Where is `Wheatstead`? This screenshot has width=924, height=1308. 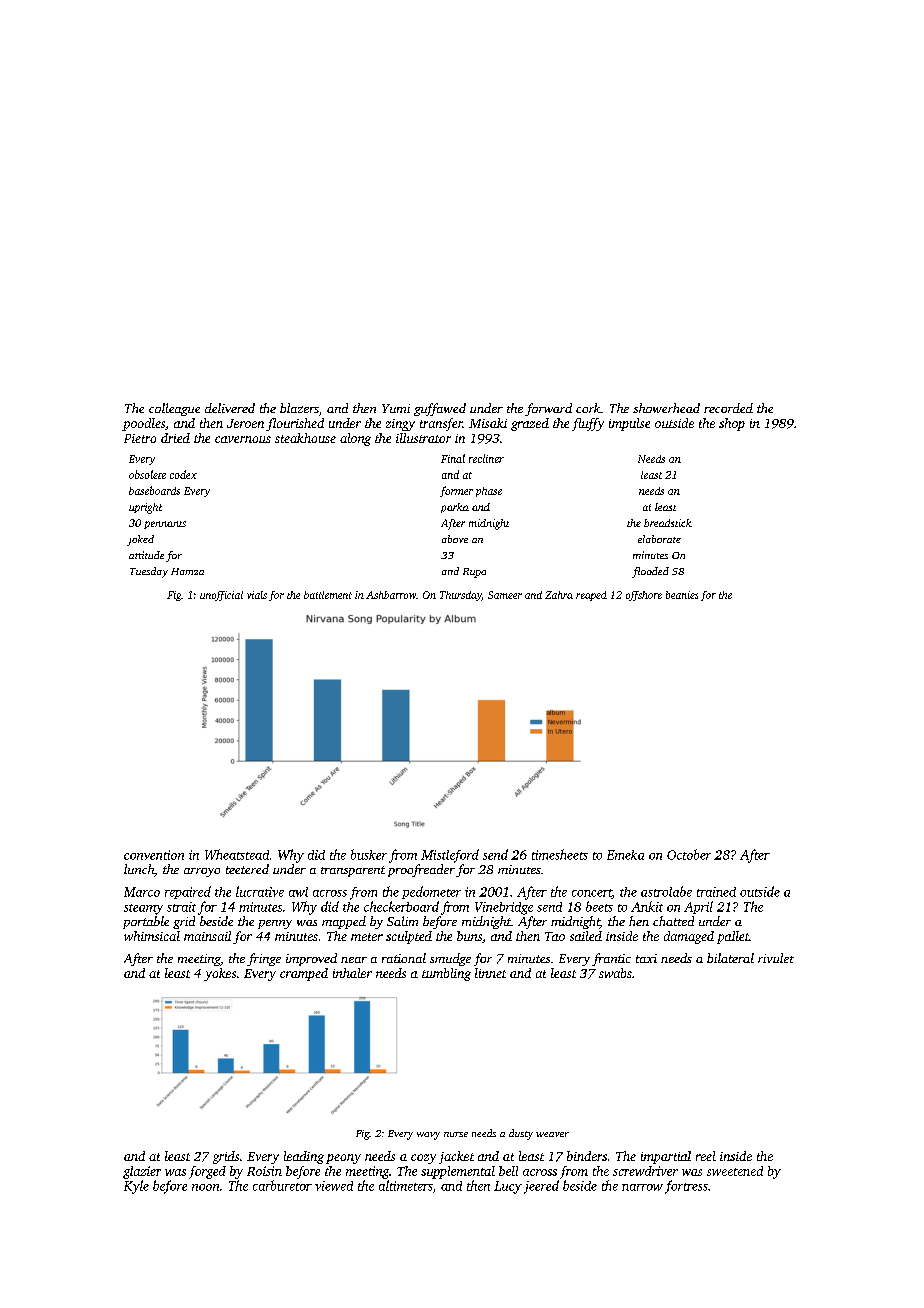
Wheatstead is located at coordinates (237, 854).
